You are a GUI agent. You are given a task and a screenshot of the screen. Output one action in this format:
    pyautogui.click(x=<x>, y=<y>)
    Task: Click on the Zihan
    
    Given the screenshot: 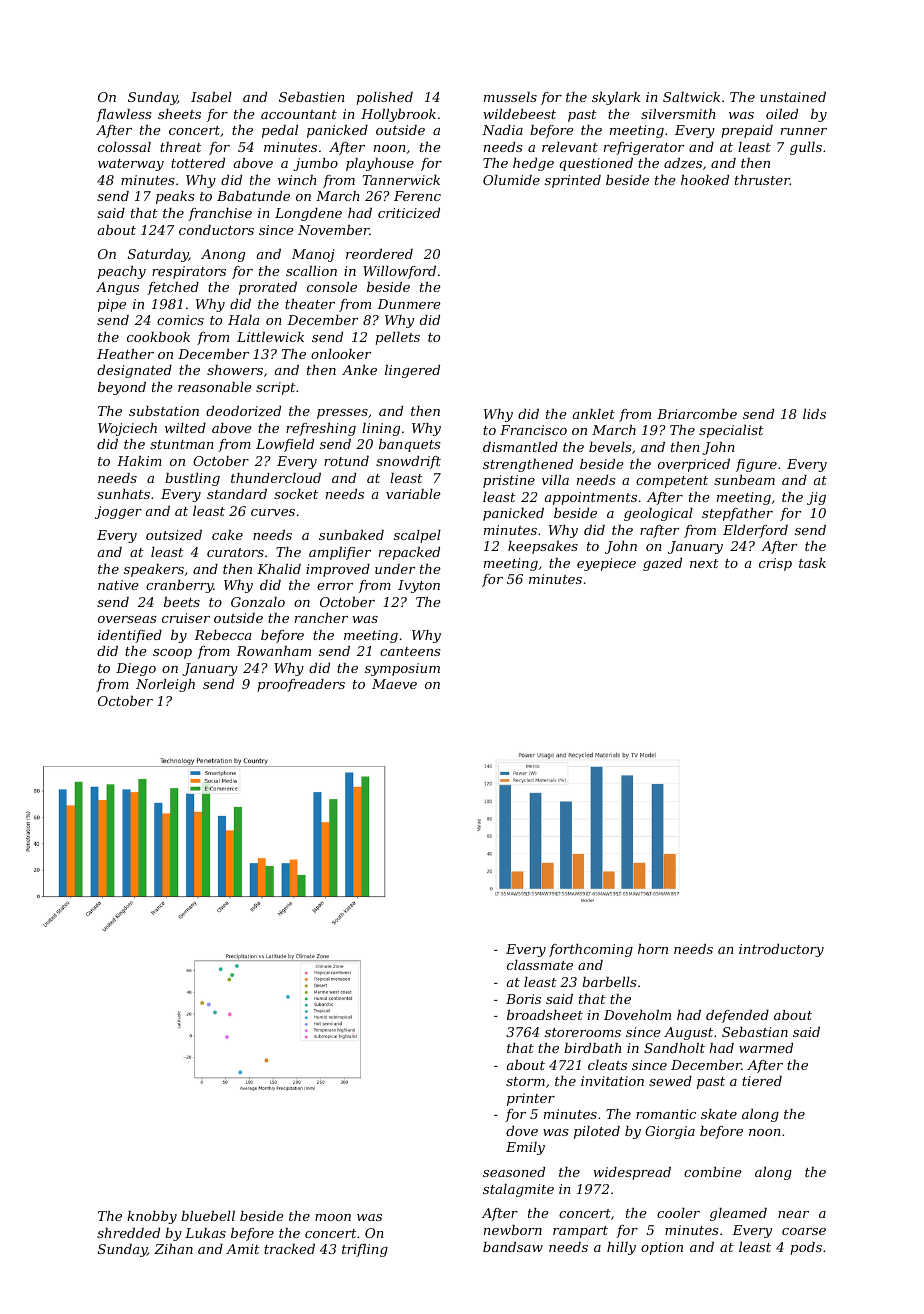 What is the action you would take?
    pyautogui.click(x=173, y=1249)
